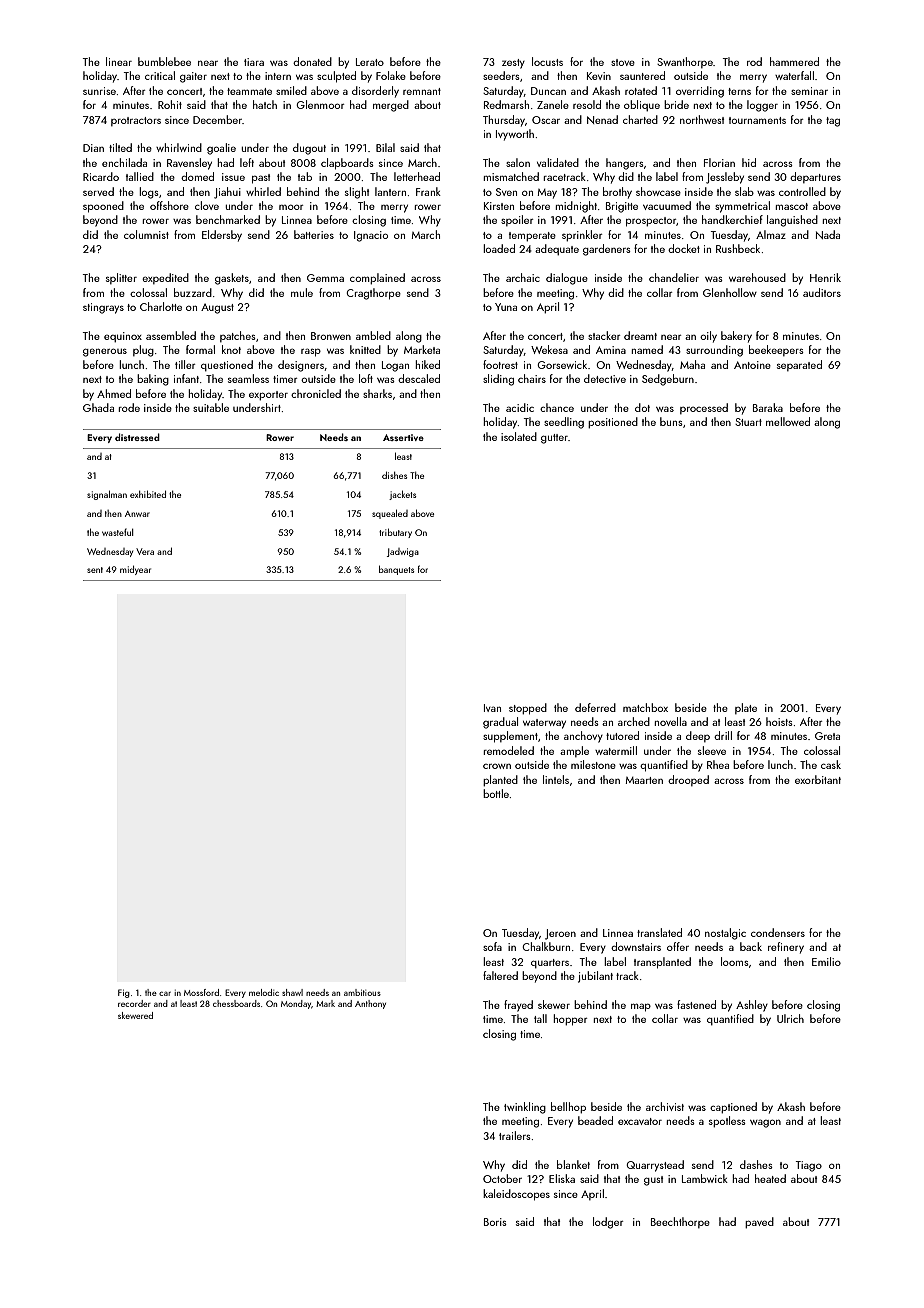 This page has height=1308, width=924. What do you see at coordinates (748, 422) in the page?
I see `Stuart` at bounding box center [748, 422].
